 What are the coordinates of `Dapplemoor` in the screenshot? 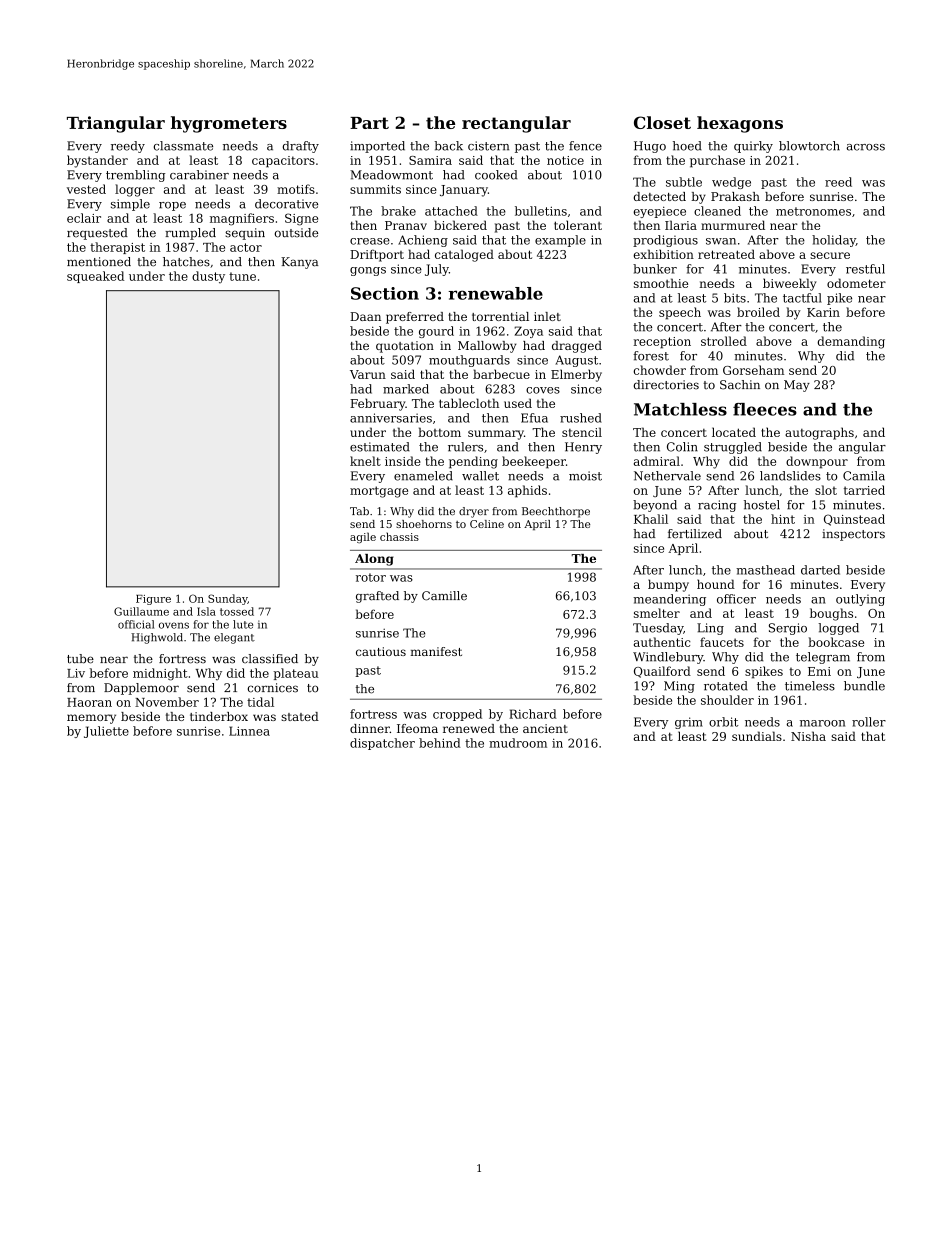 It's located at (141, 689).
